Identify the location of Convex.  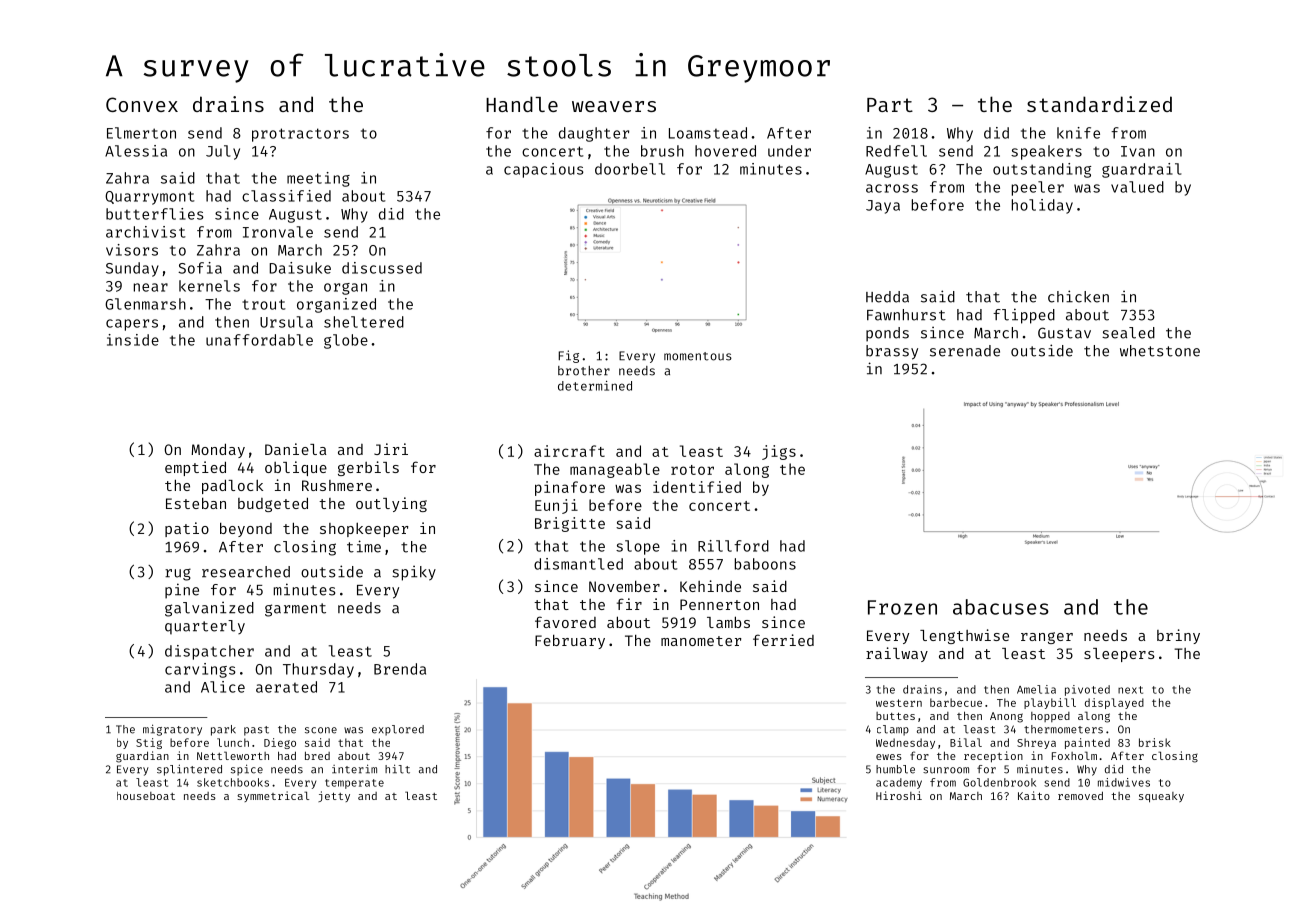
(142, 104).
